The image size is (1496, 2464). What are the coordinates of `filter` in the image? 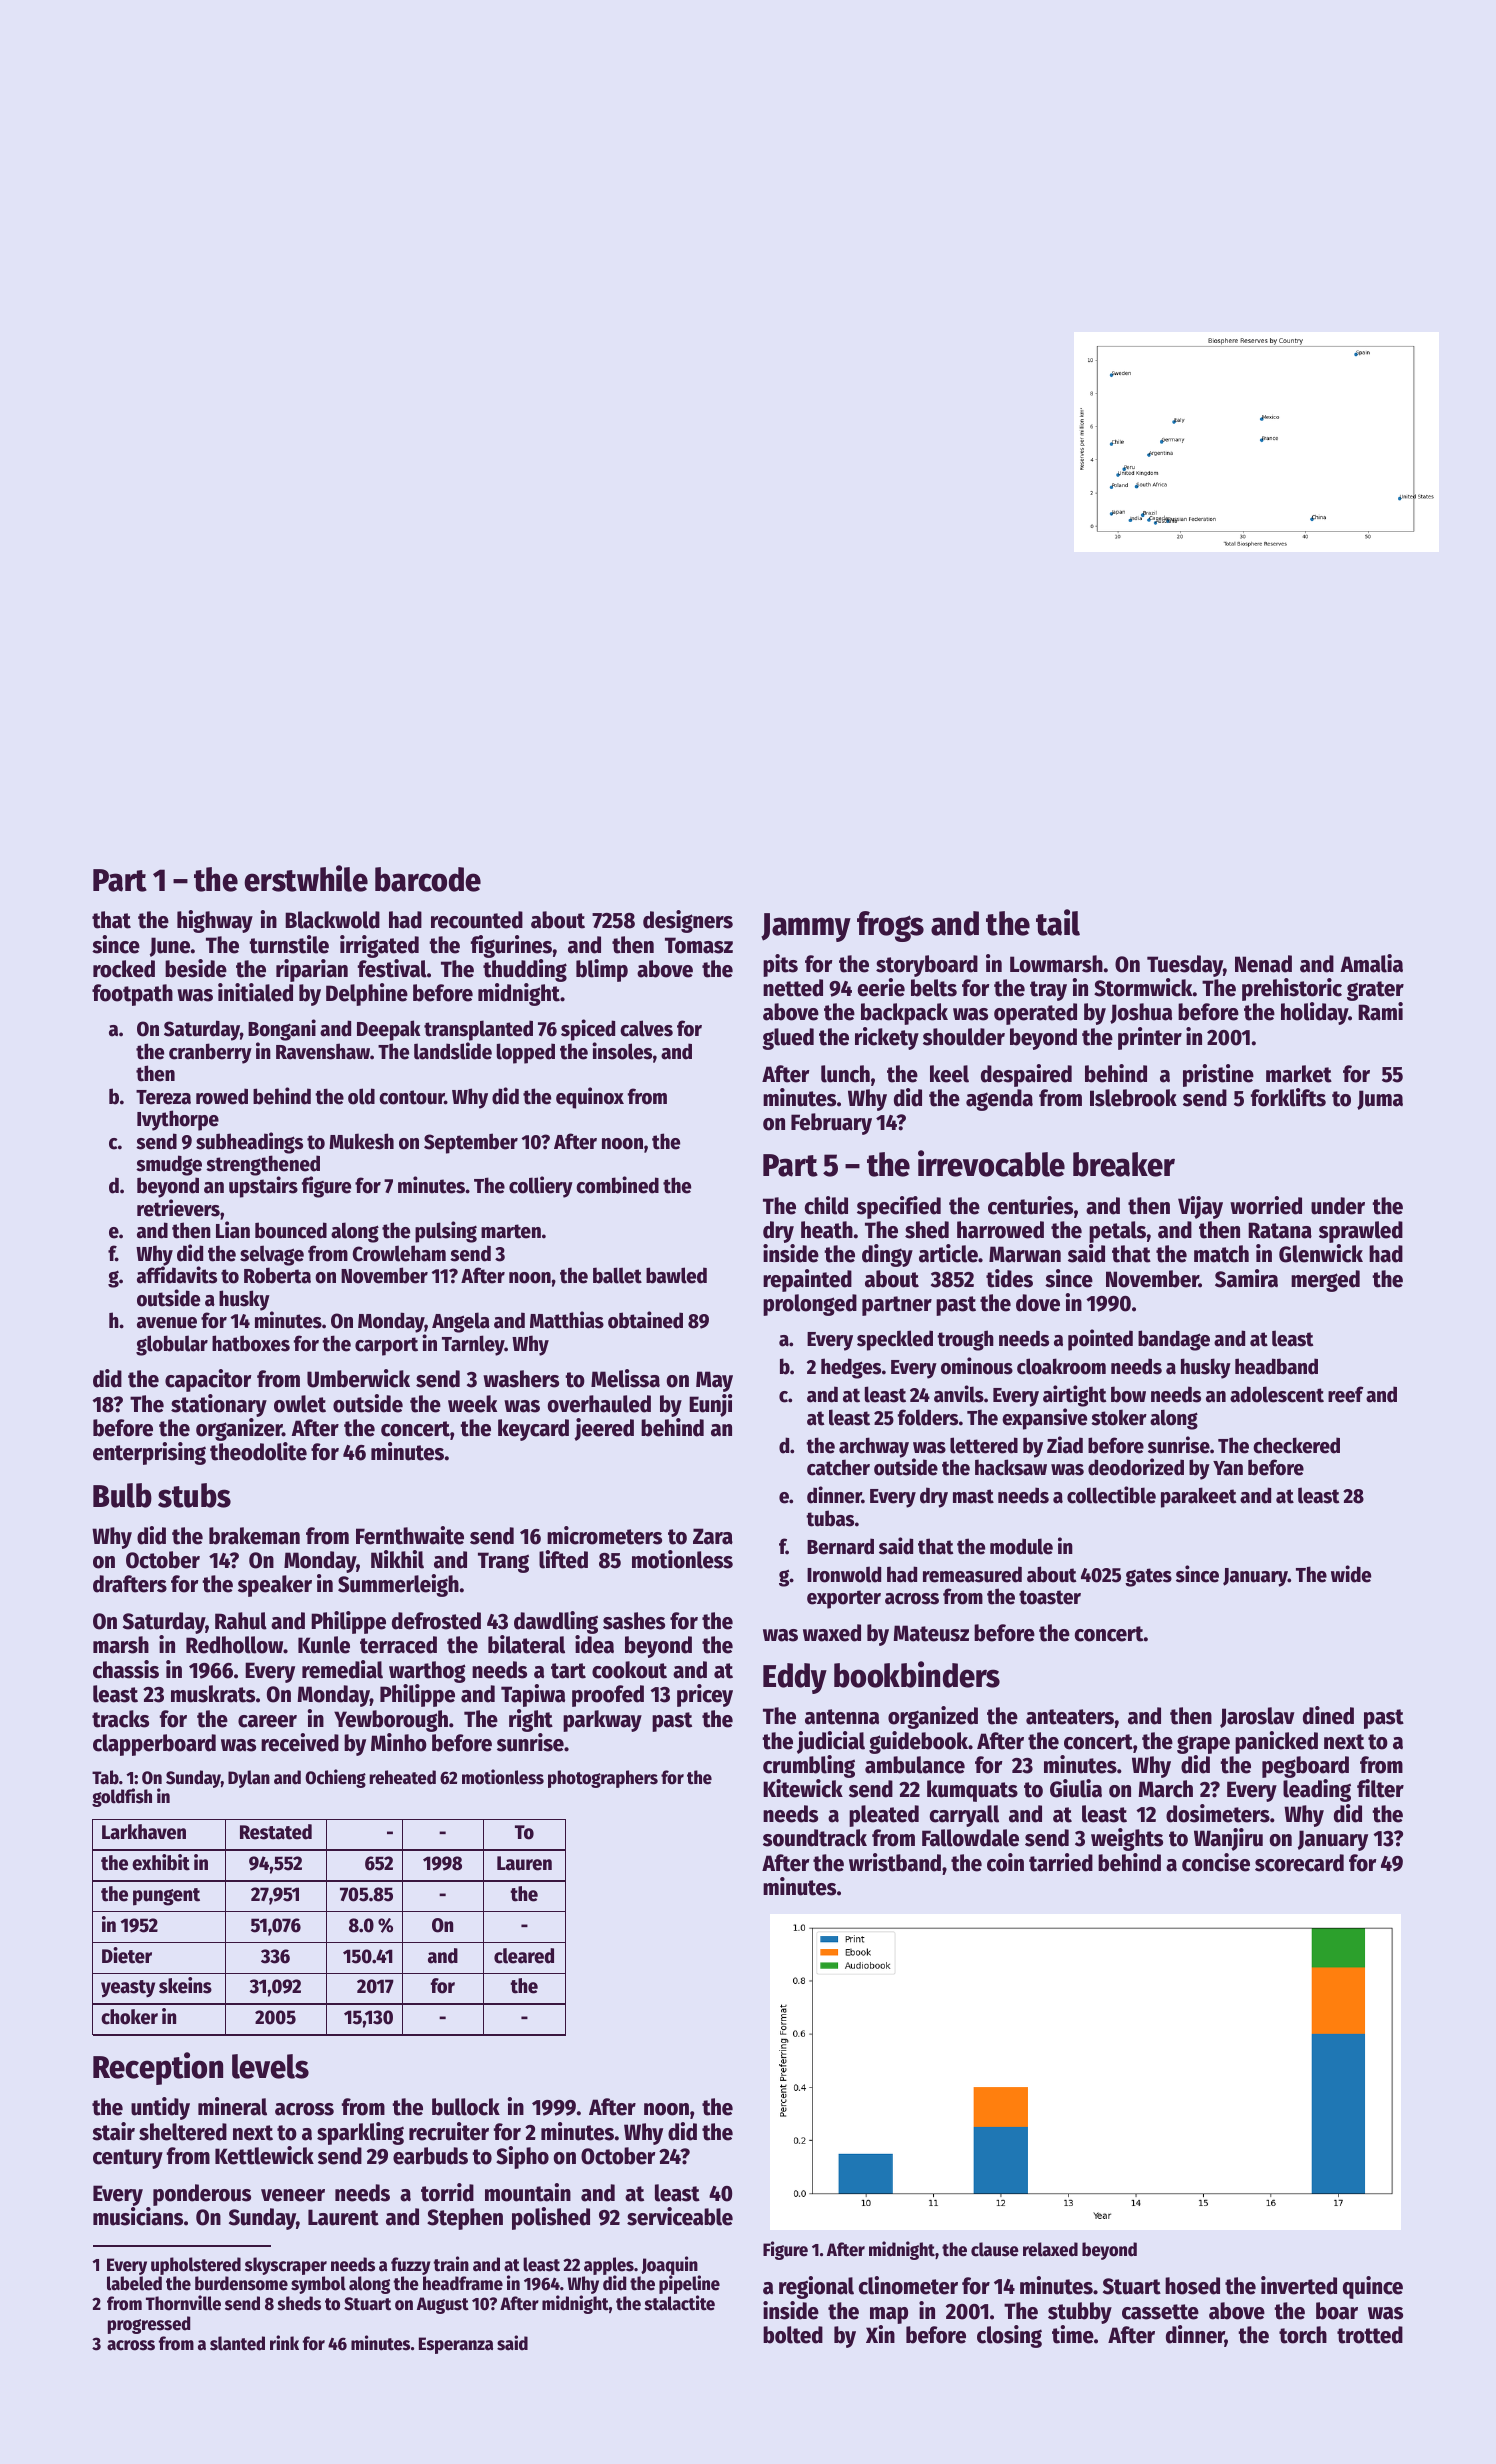 It's located at (1380, 1788).
